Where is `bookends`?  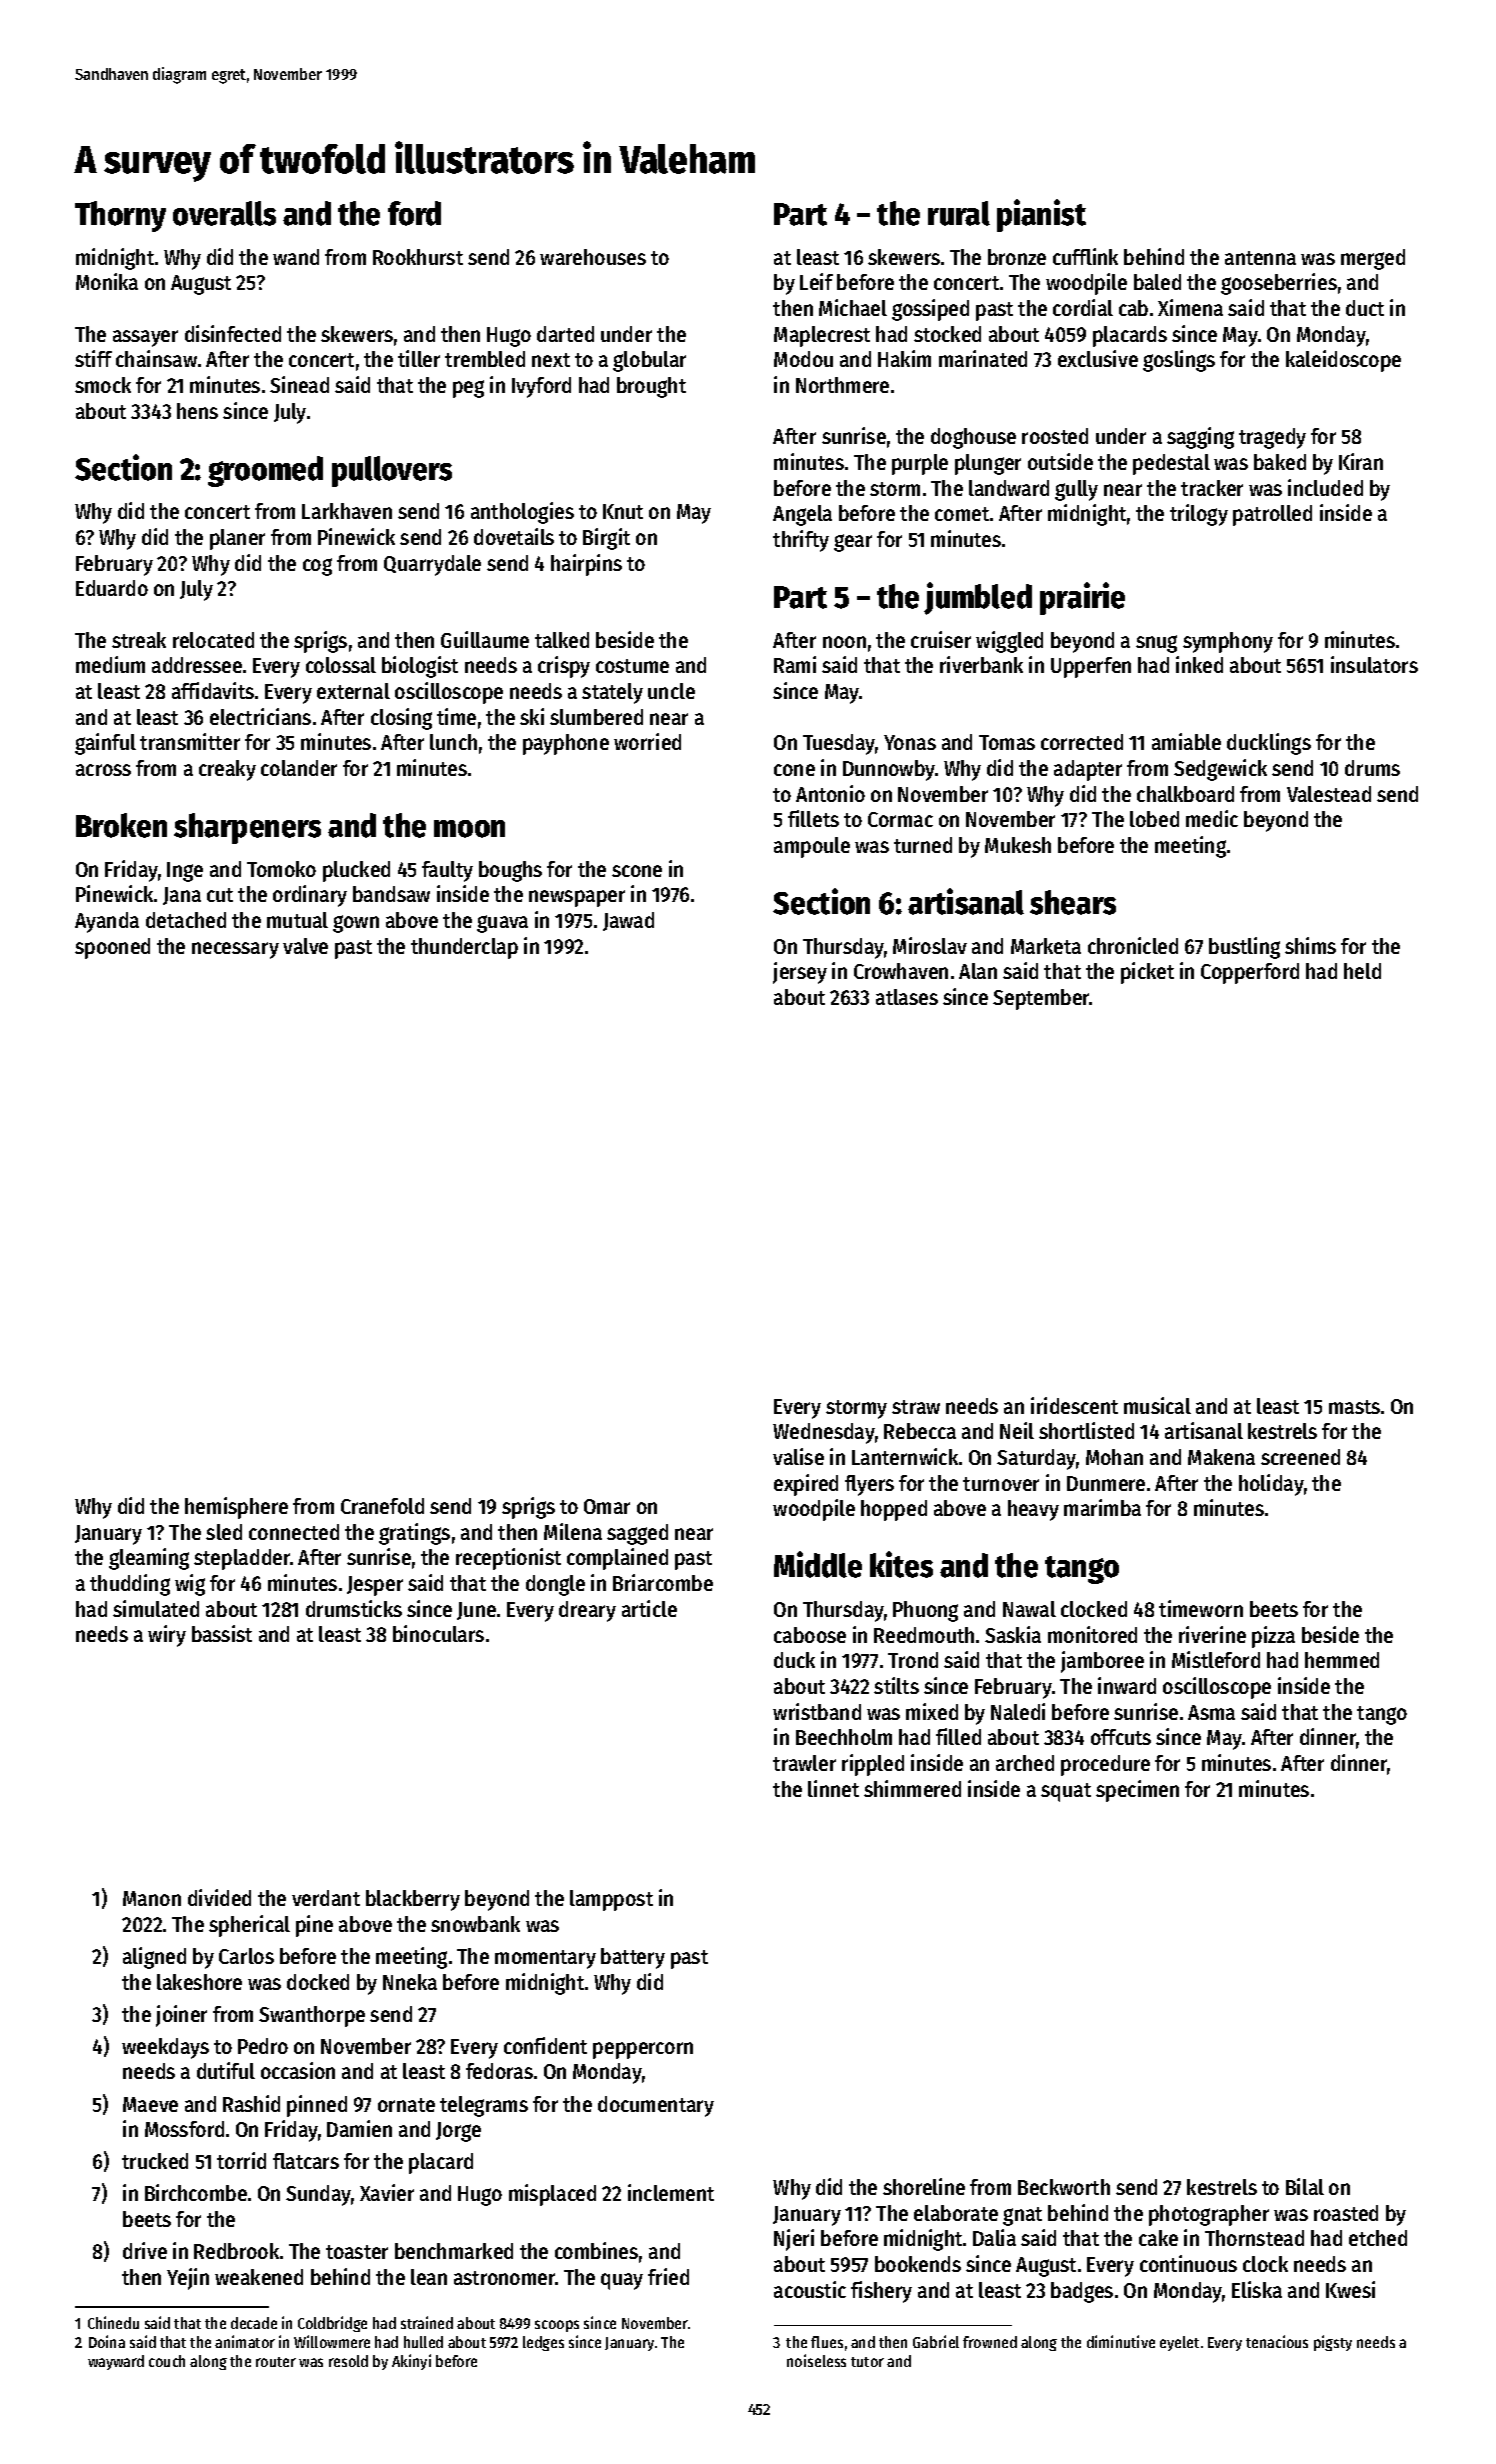 bookends is located at coordinates (918, 2264).
